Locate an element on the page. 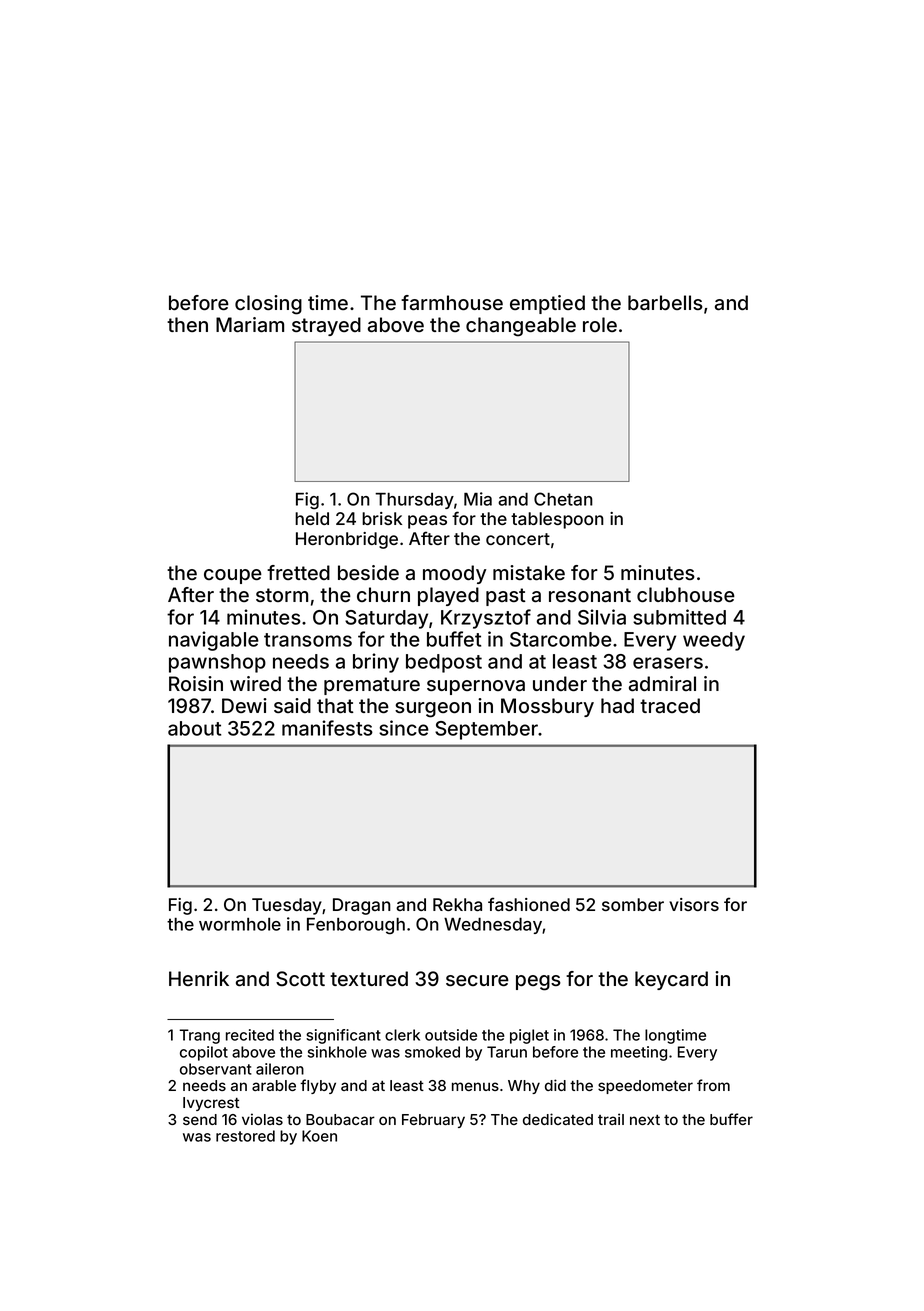 Image resolution: width=924 pixels, height=1311 pixels. Chetan is located at coordinates (563, 499).
